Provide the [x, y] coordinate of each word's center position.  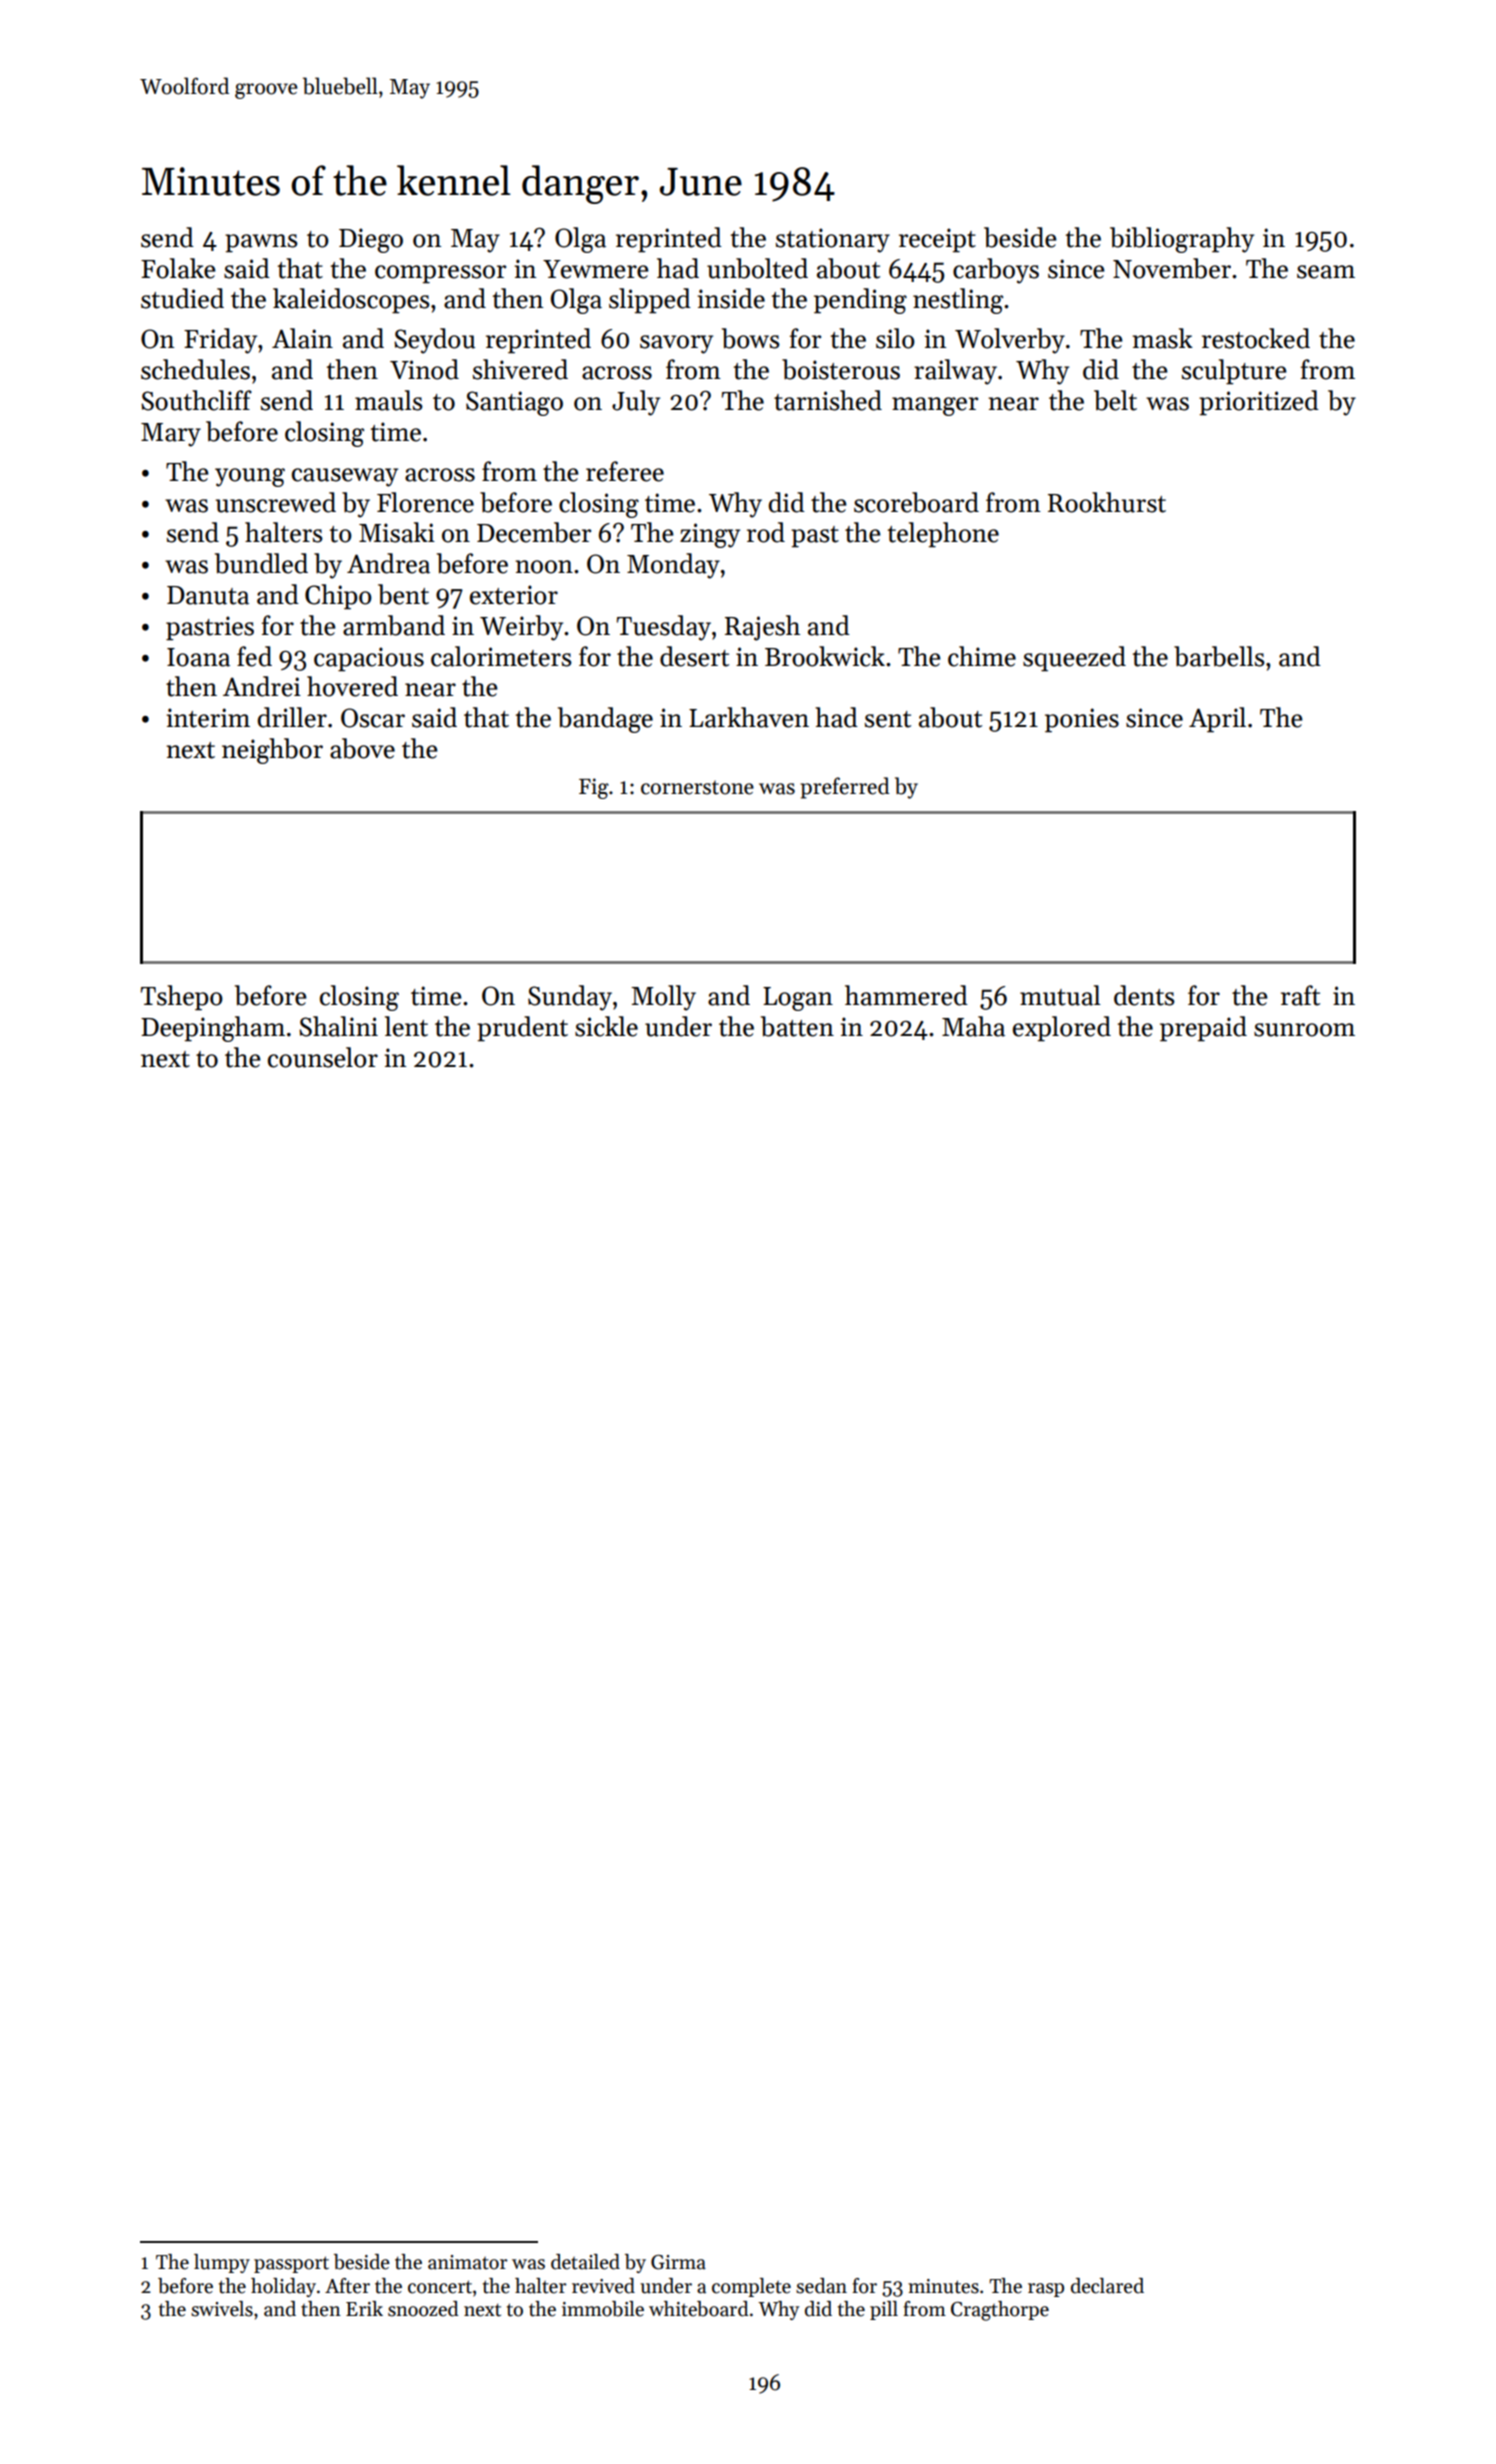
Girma [678, 2262]
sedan [821, 2286]
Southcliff [196, 400]
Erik [364, 2308]
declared [1107, 2286]
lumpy [222, 2263]
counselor [323, 1057]
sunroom [1304, 1030]
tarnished [828, 400]
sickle [606, 1026]
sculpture [1234, 372]
